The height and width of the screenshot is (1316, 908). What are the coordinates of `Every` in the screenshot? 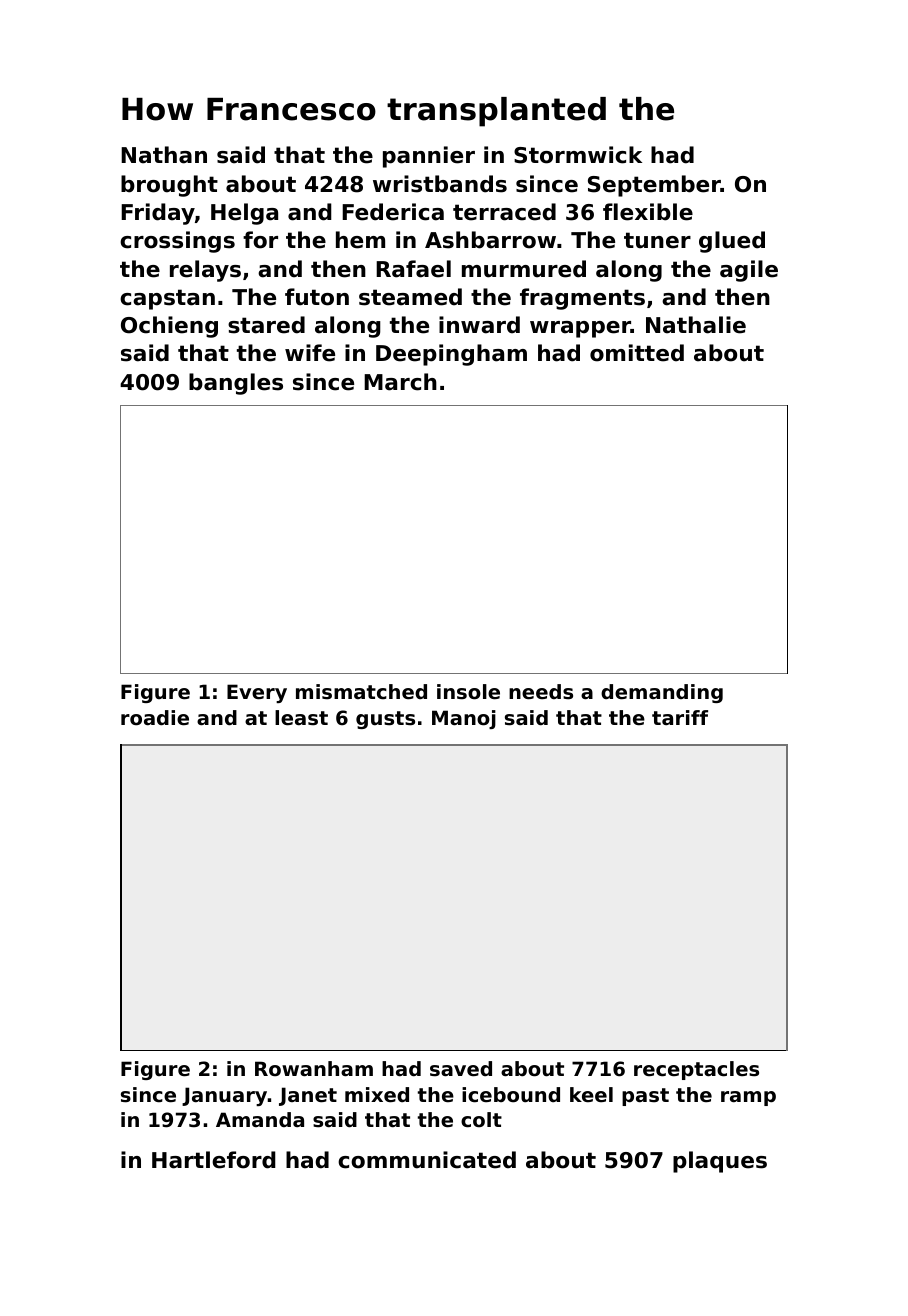 It's located at (257, 693).
